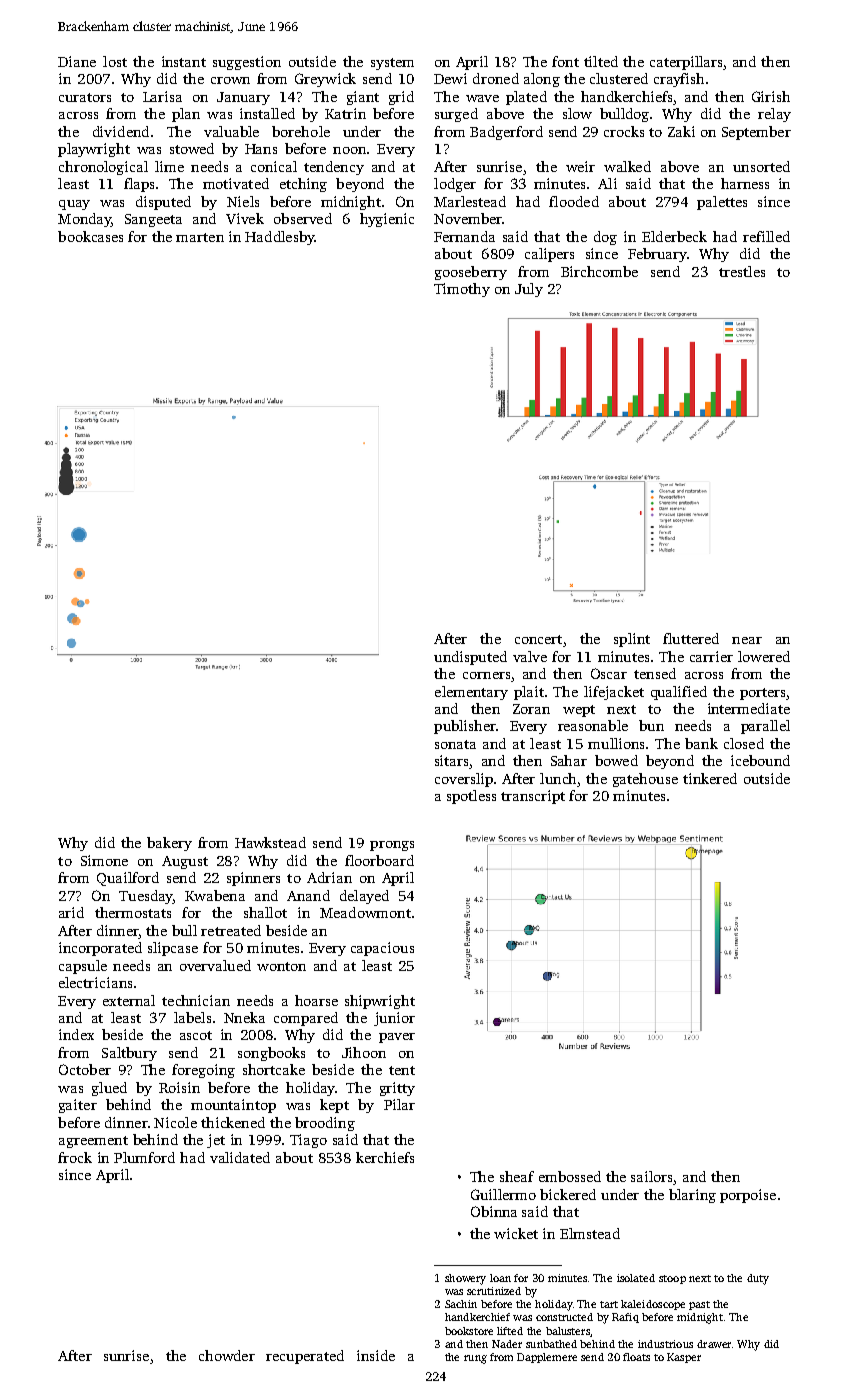 This document has height=1400, width=849. I want to click on Timothy, so click(462, 290).
